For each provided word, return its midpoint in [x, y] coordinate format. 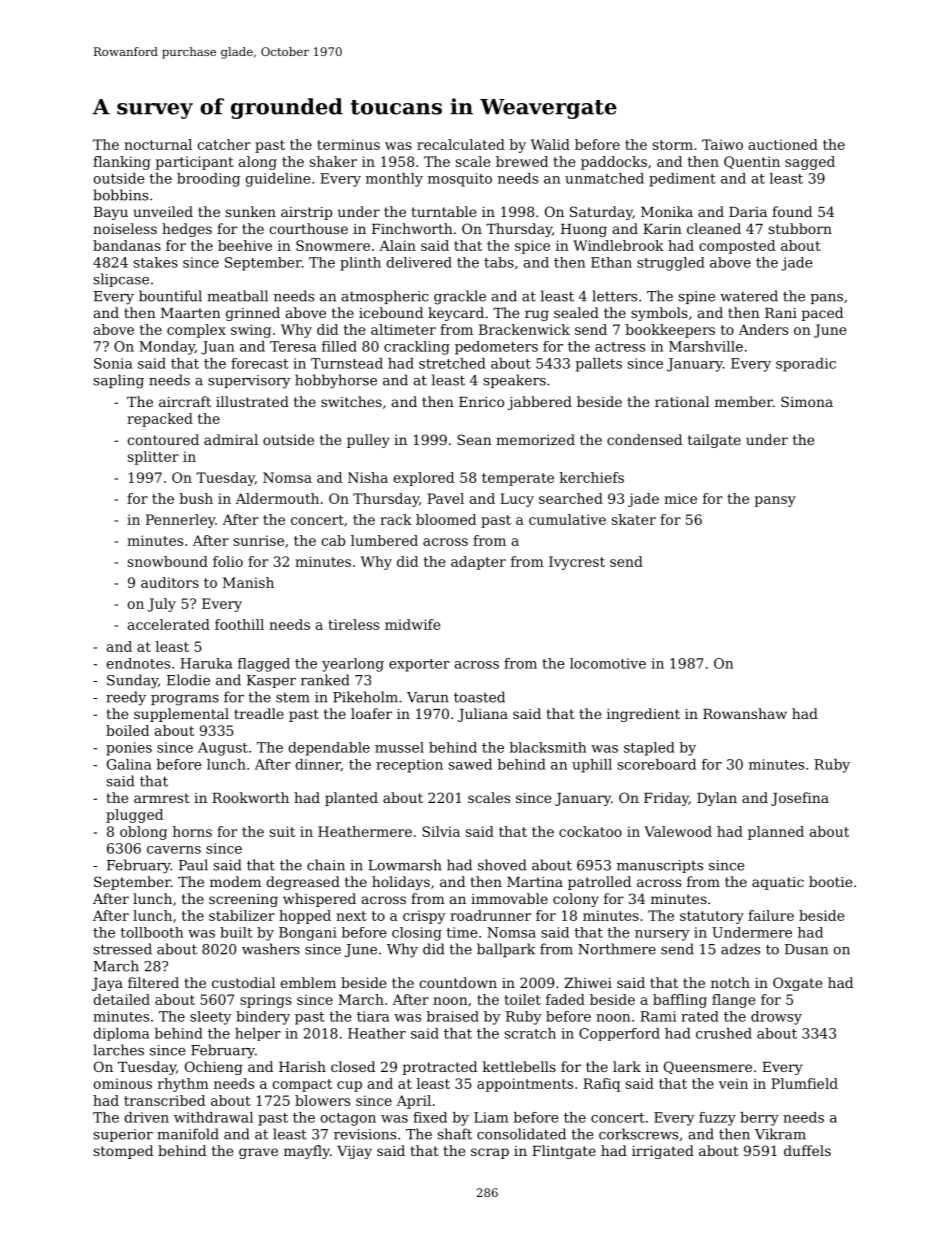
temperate [518, 479]
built [236, 932]
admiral [231, 439]
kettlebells [519, 1066]
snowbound [168, 561]
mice [680, 498]
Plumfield [804, 1083]
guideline [278, 180]
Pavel [445, 498]
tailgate [714, 441]
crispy [424, 917]
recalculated [461, 144]
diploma [121, 1034]
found [792, 211]
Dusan [806, 949]
